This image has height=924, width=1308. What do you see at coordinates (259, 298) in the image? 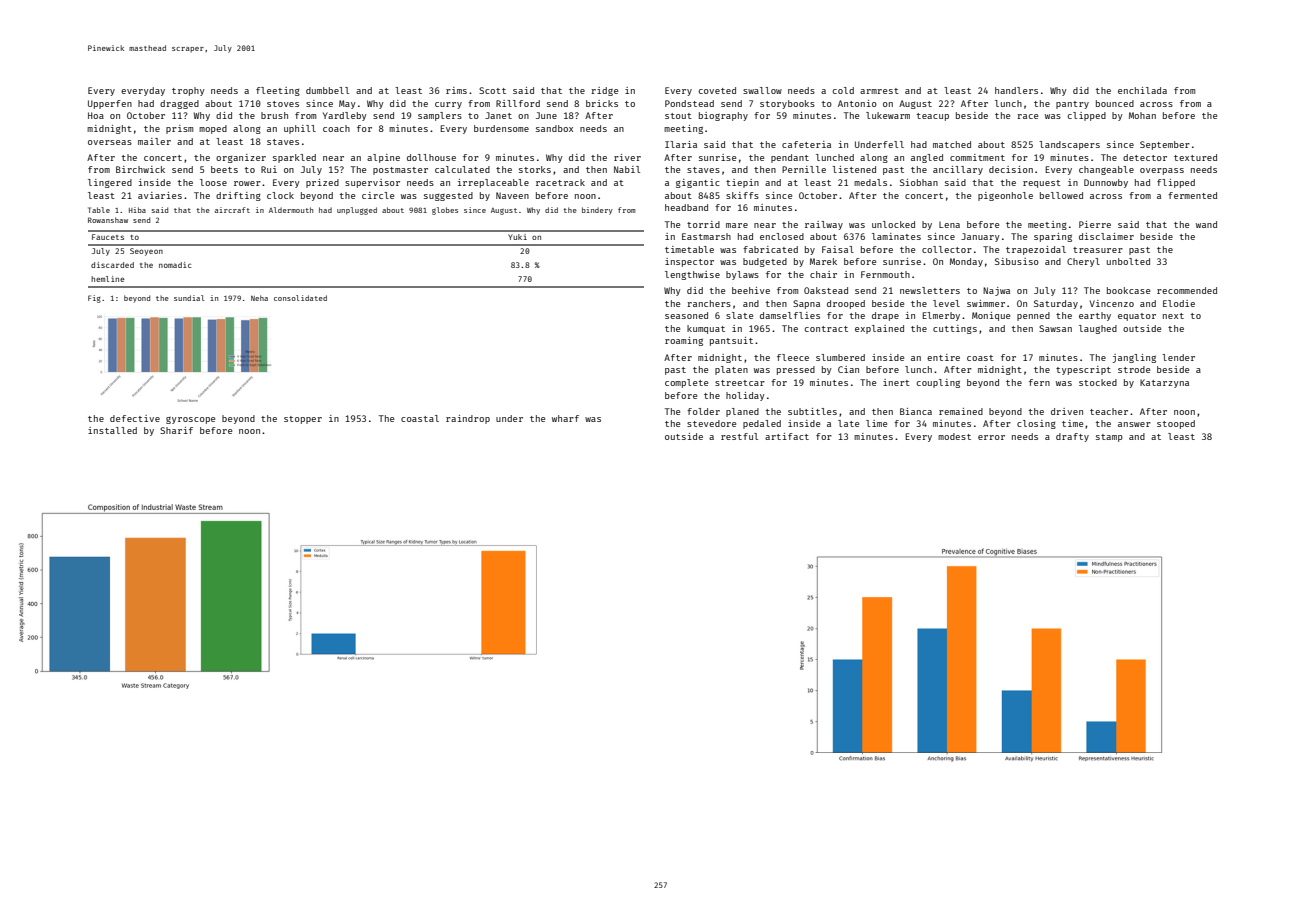
I see `Neha` at bounding box center [259, 298].
